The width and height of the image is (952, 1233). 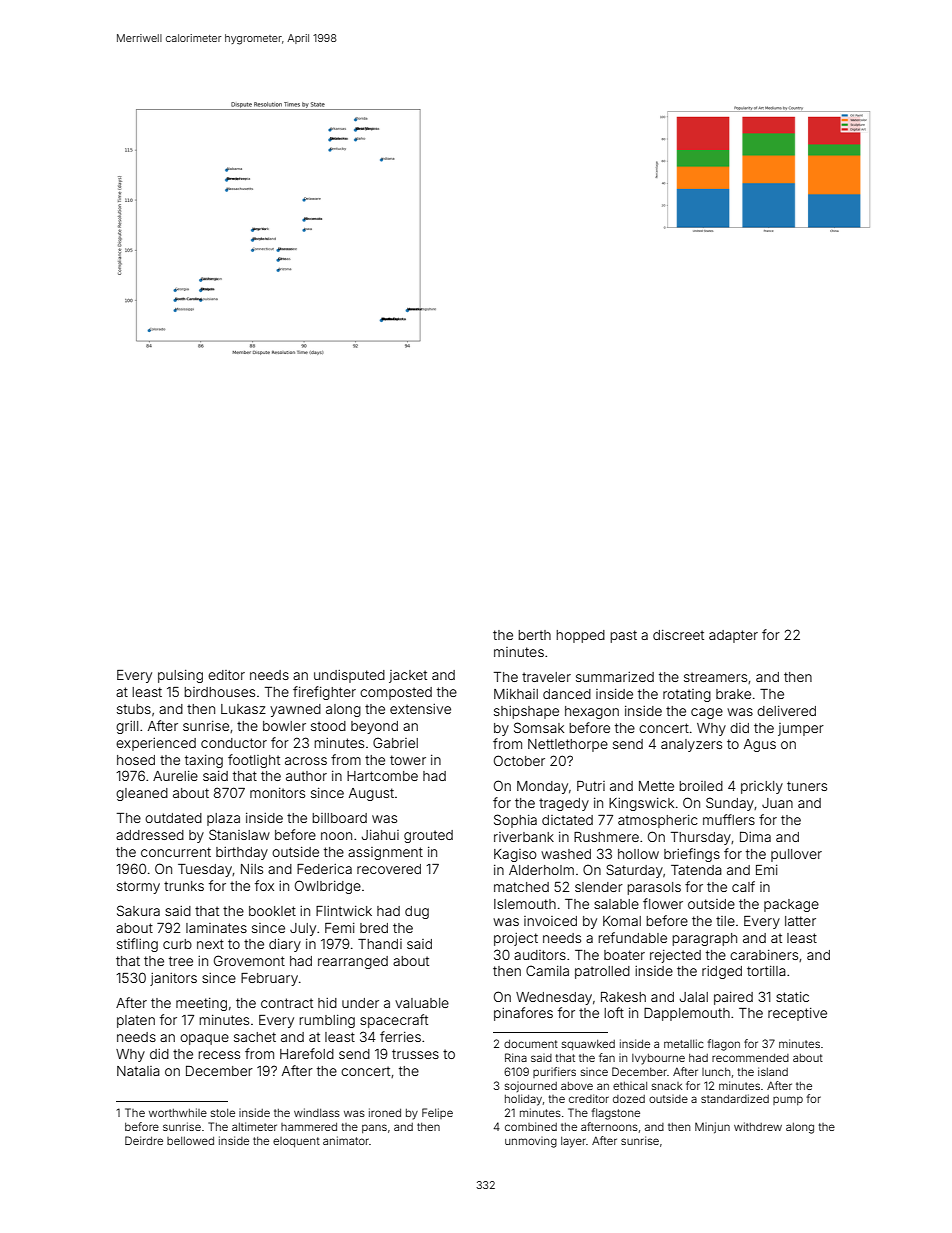 I want to click on gleaned, so click(x=142, y=794).
